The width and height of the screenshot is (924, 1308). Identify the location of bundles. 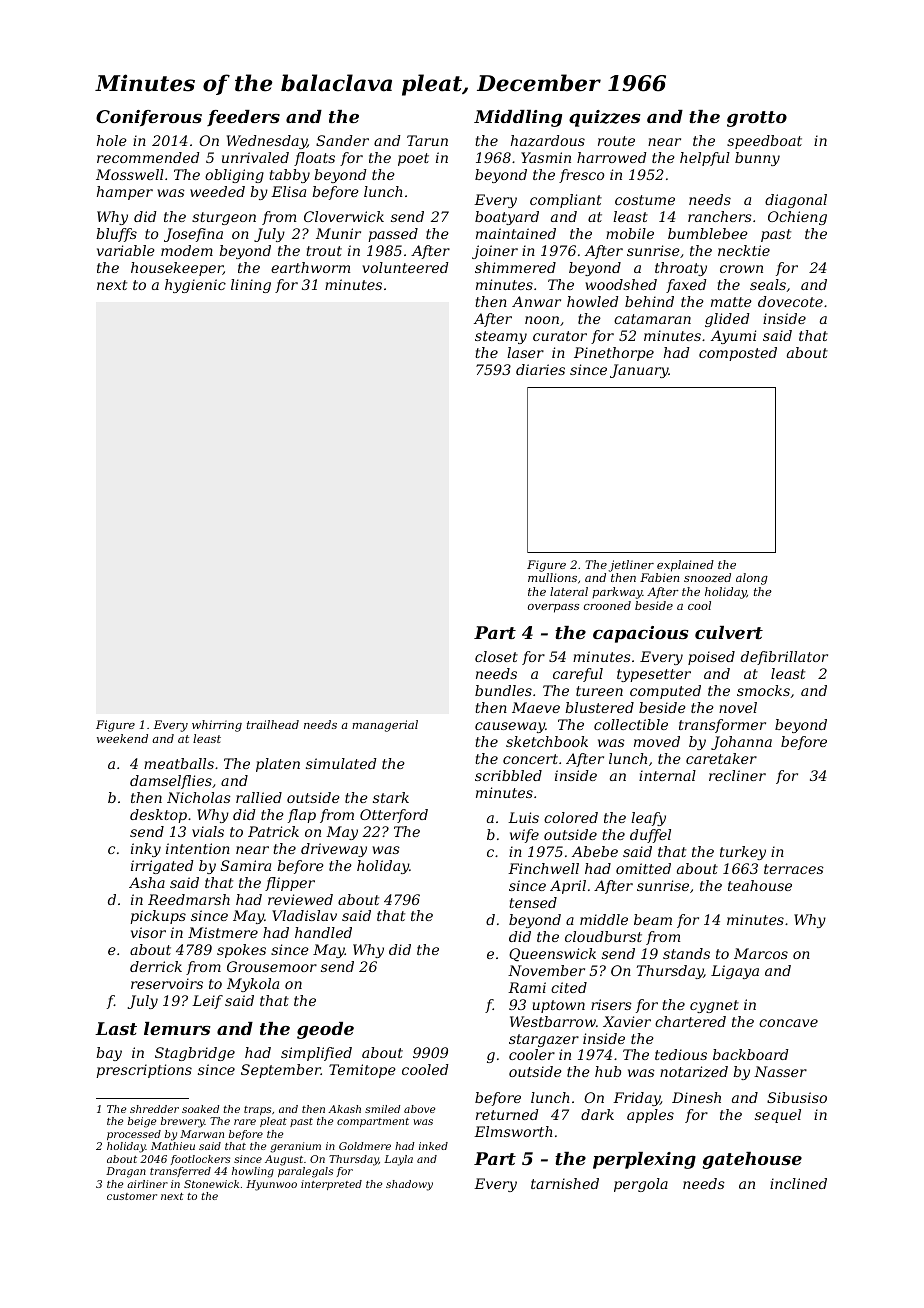
(503, 690).
